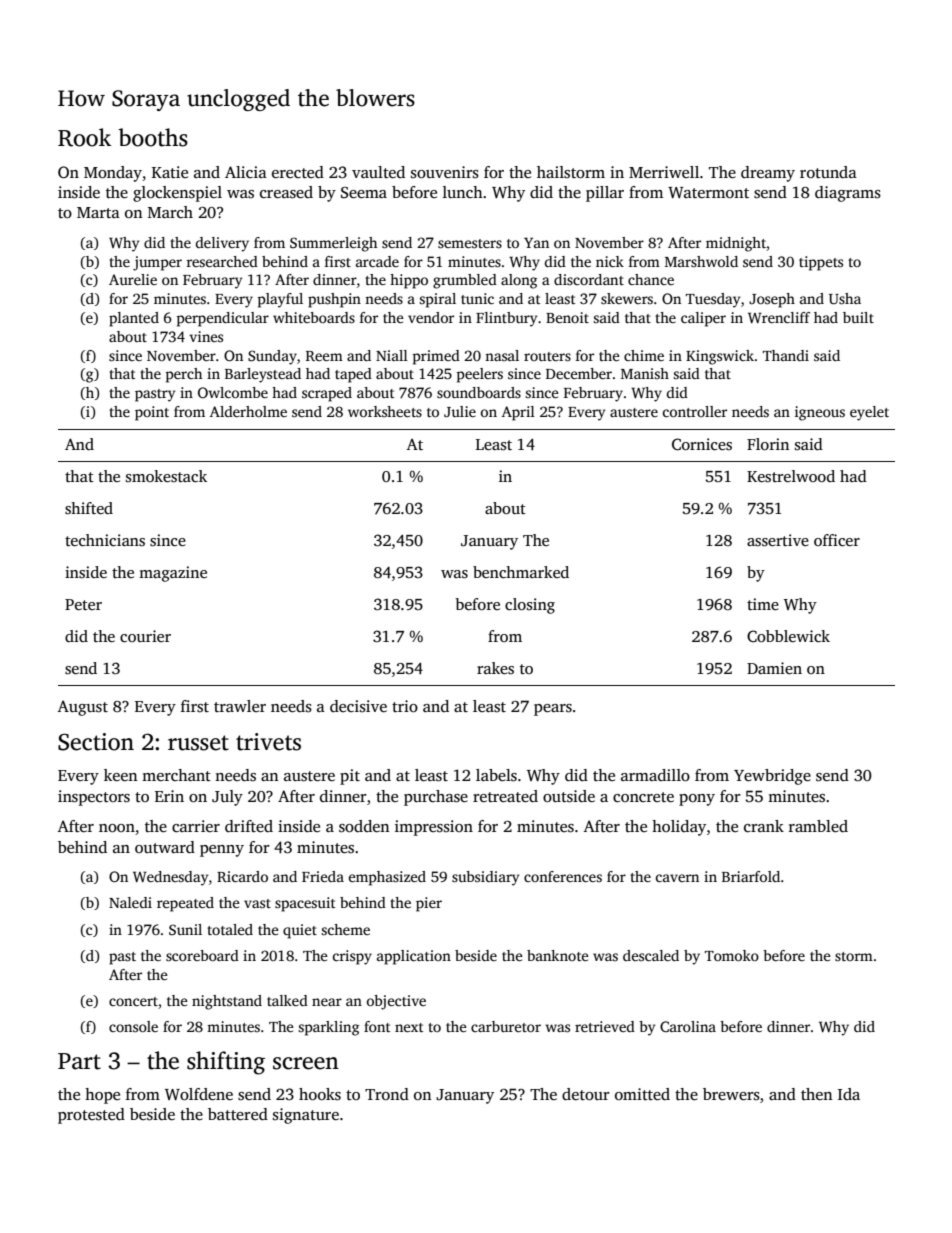  What do you see at coordinates (837, 540) in the screenshot?
I see `officer` at bounding box center [837, 540].
